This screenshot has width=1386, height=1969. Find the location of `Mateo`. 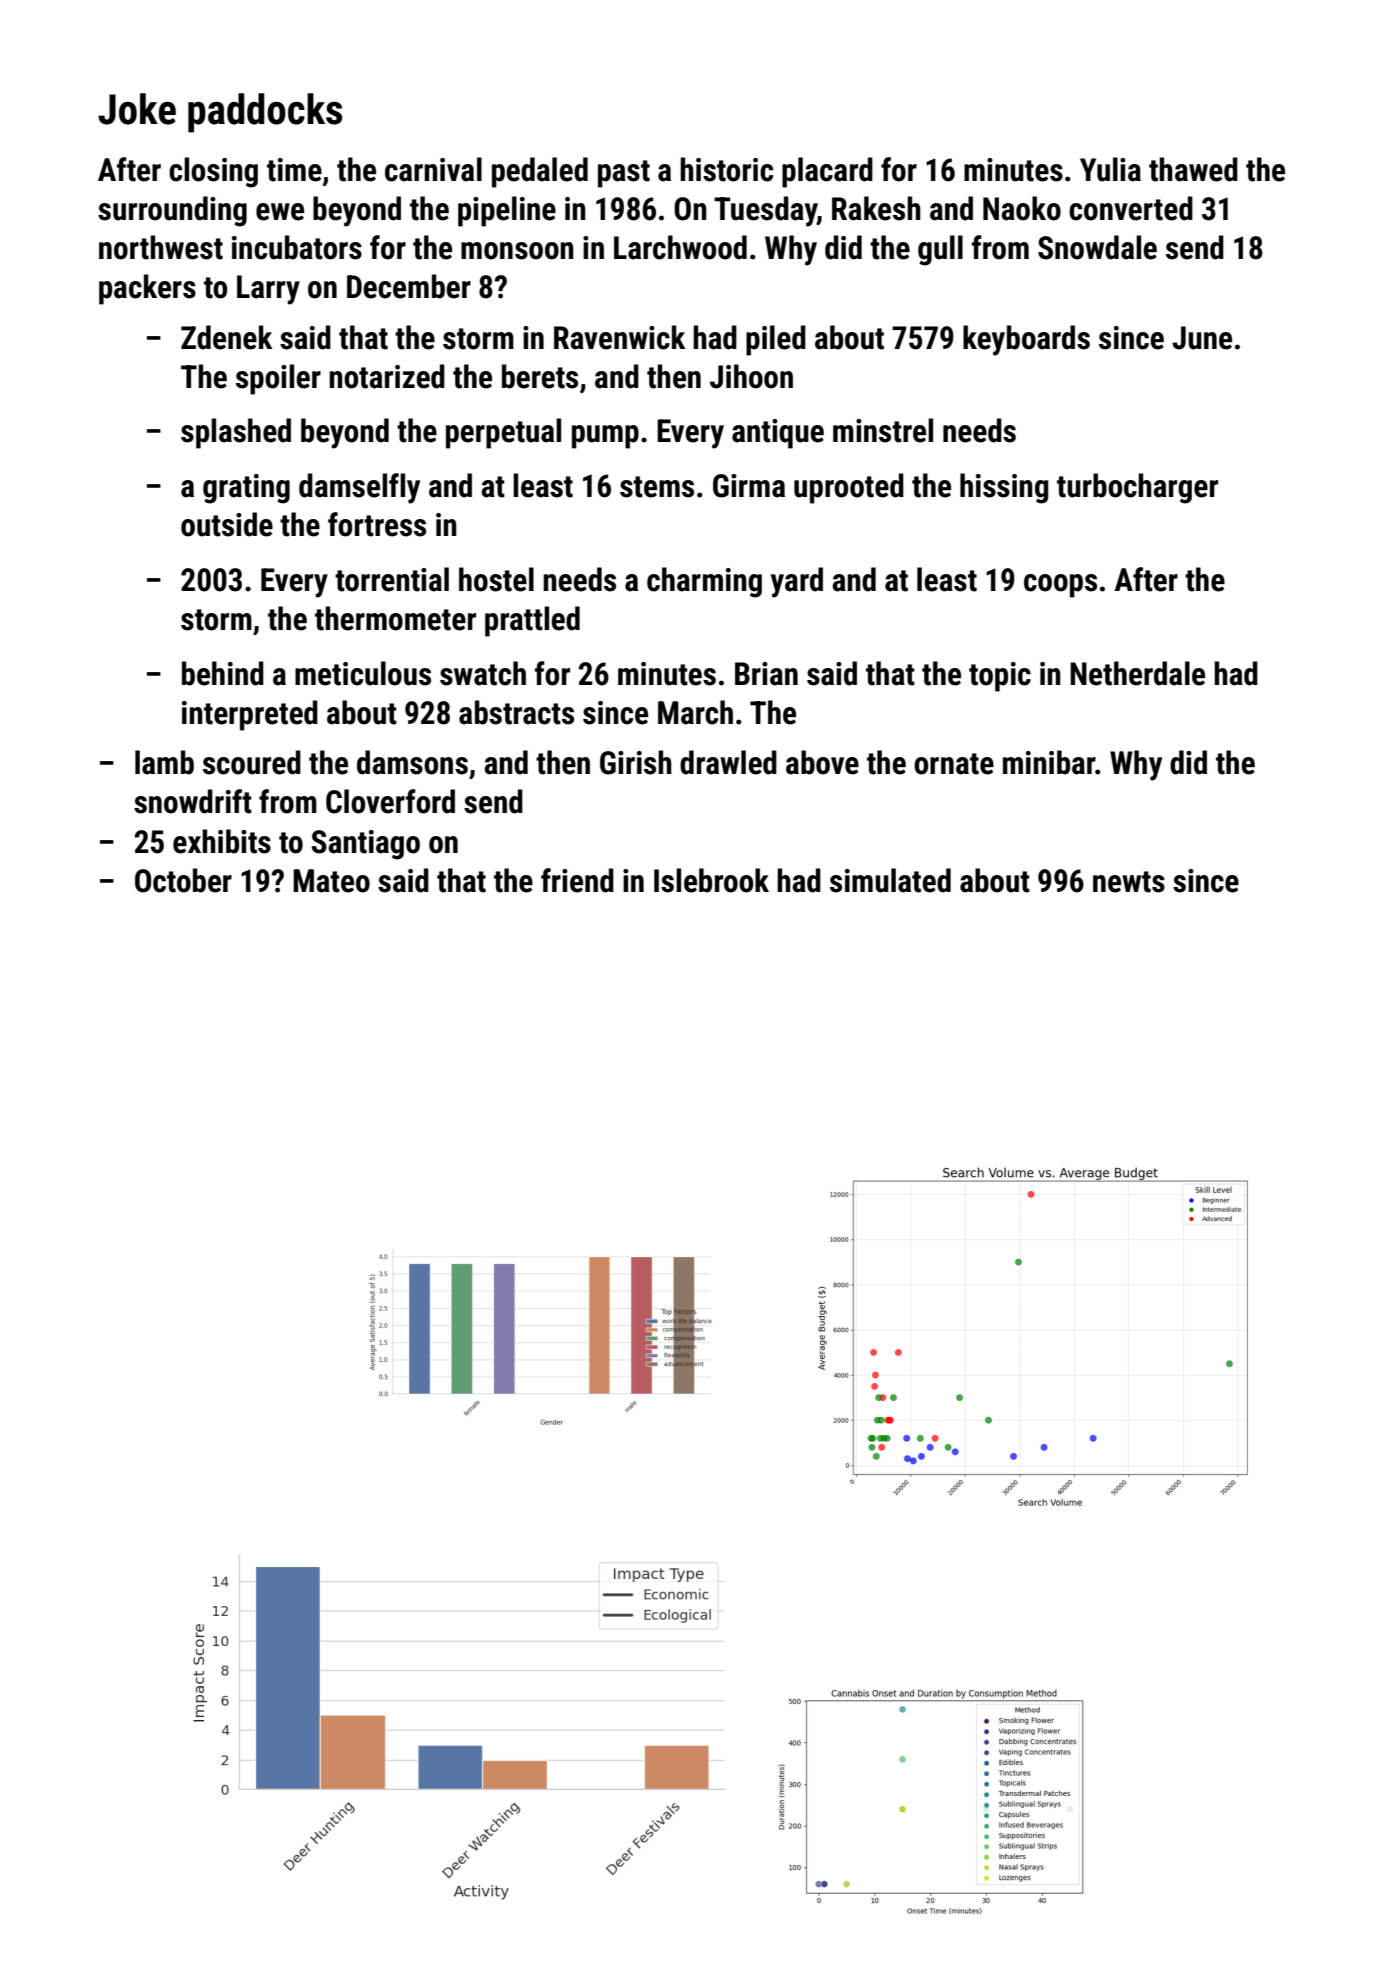

Mateo is located at coordinates (331, 881).
